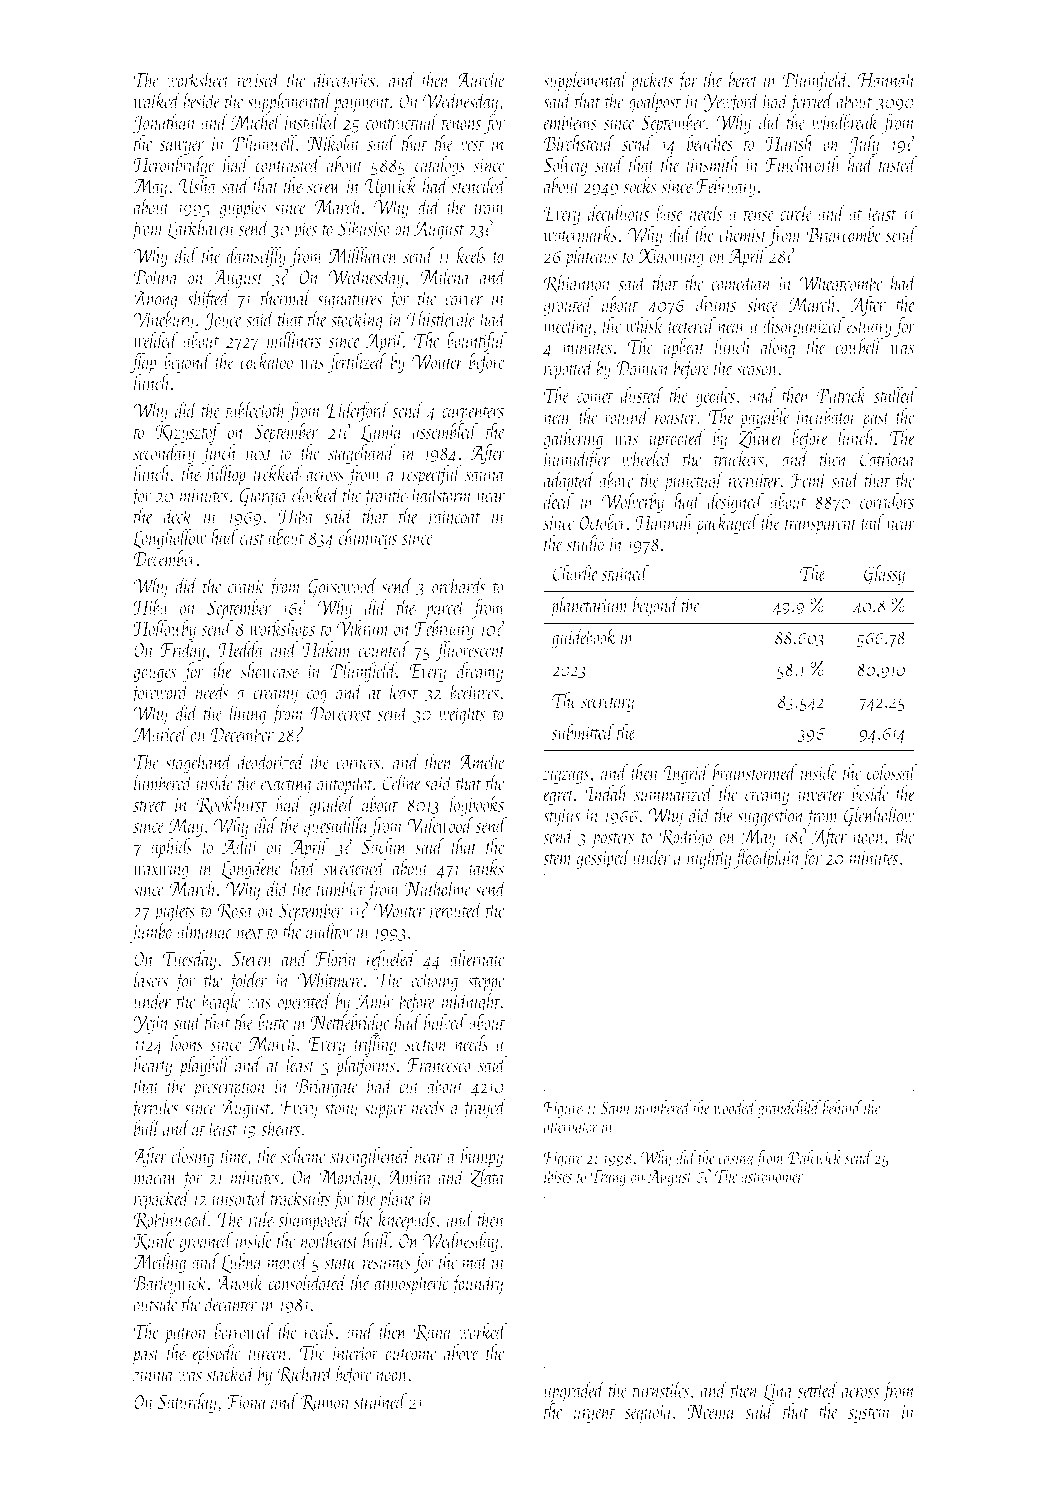 The image size is (1048, 1489). What do you see at coordinates (608, 1178) in the page?
I see `Trang` at bounding box center [608, 1178].
